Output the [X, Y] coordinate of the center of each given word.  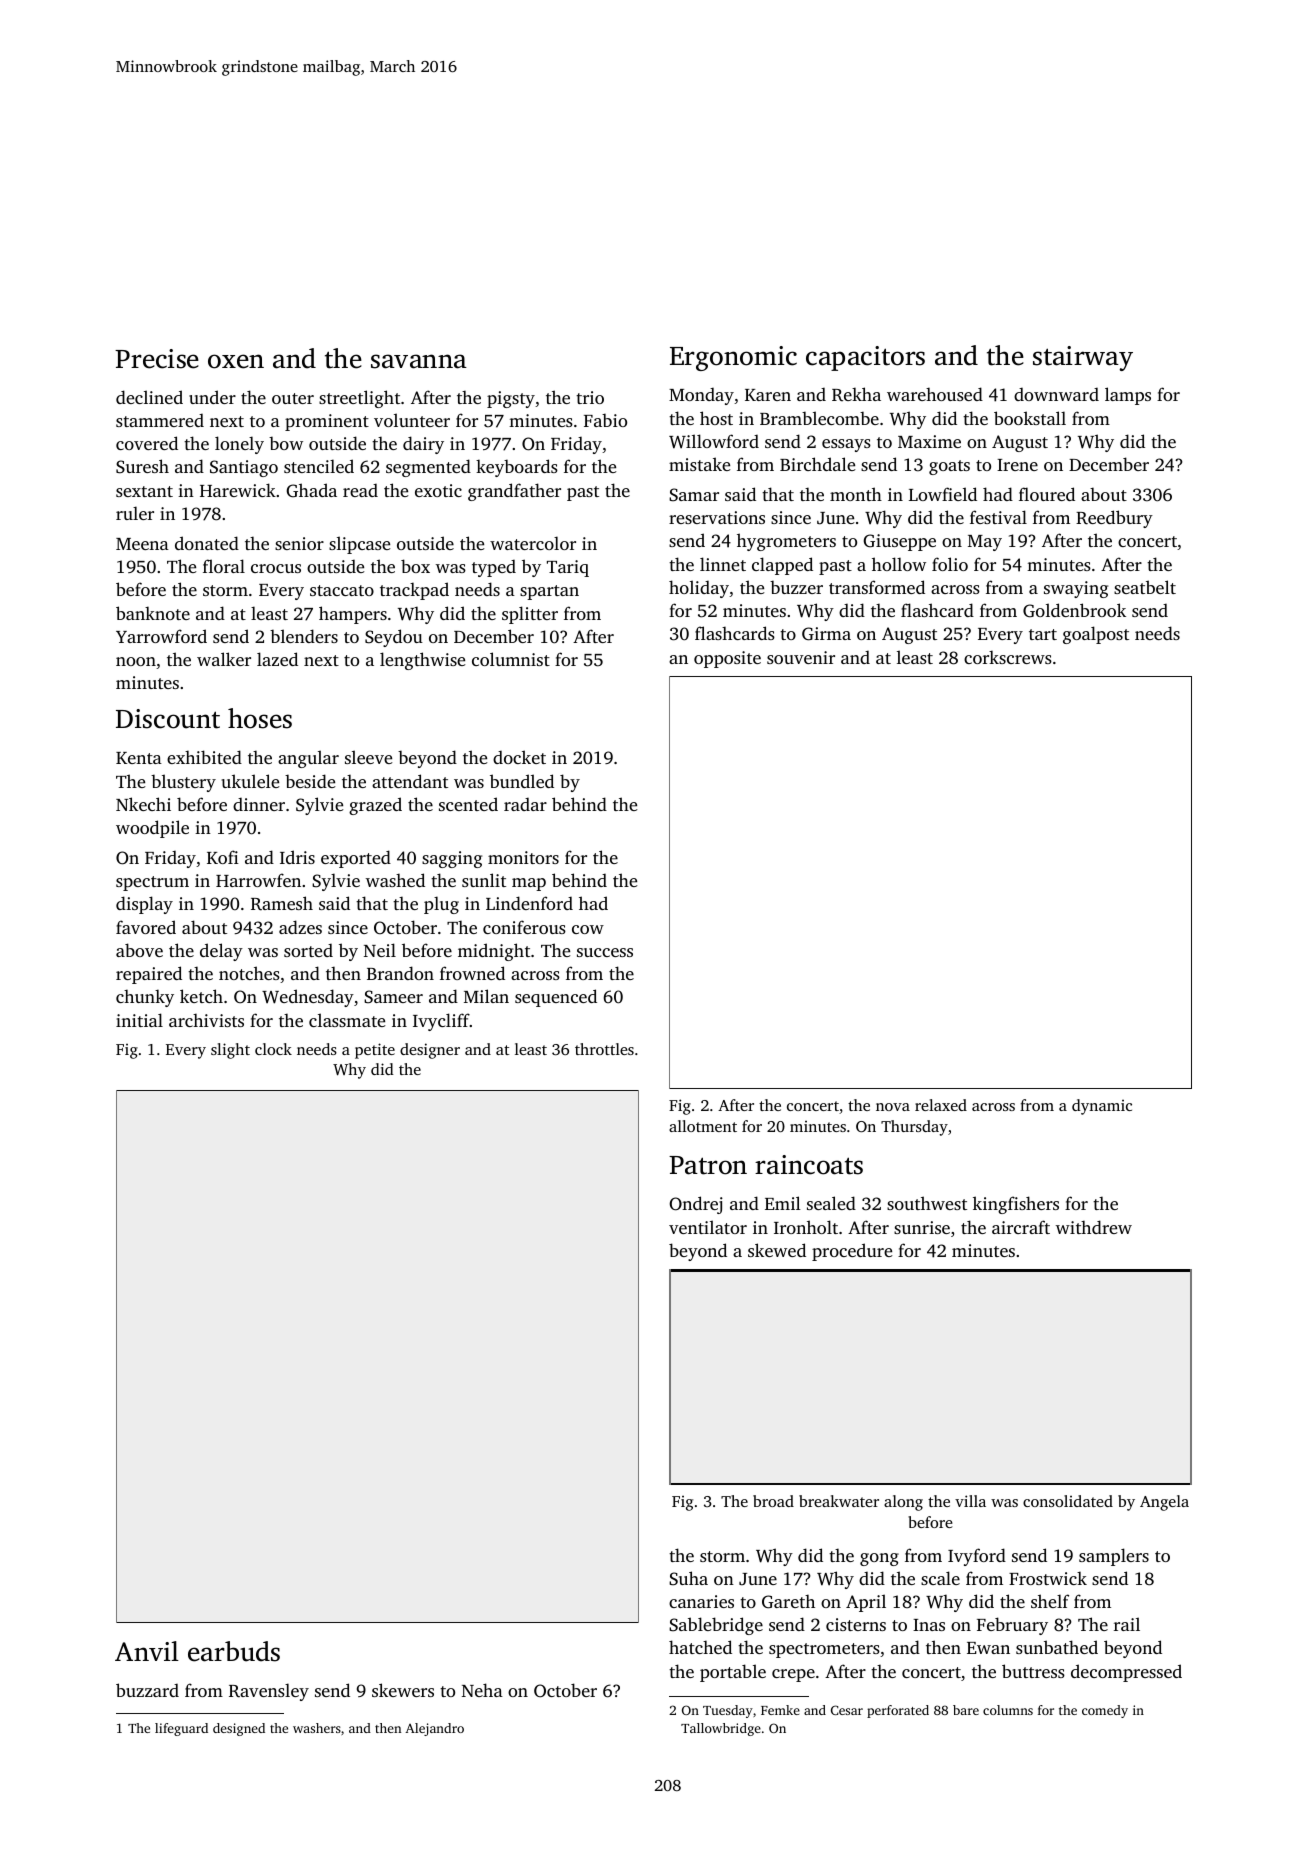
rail [1127, 1624]
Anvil [147, 1651]
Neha [482, 1690]
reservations [717, 517]
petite [375, 1051]
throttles [604, 1049]
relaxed [941, 1105]
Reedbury [1114, 519]
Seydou [394, 638]
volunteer [412, 420]
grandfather [514, 492]
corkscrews [1008, 657]
